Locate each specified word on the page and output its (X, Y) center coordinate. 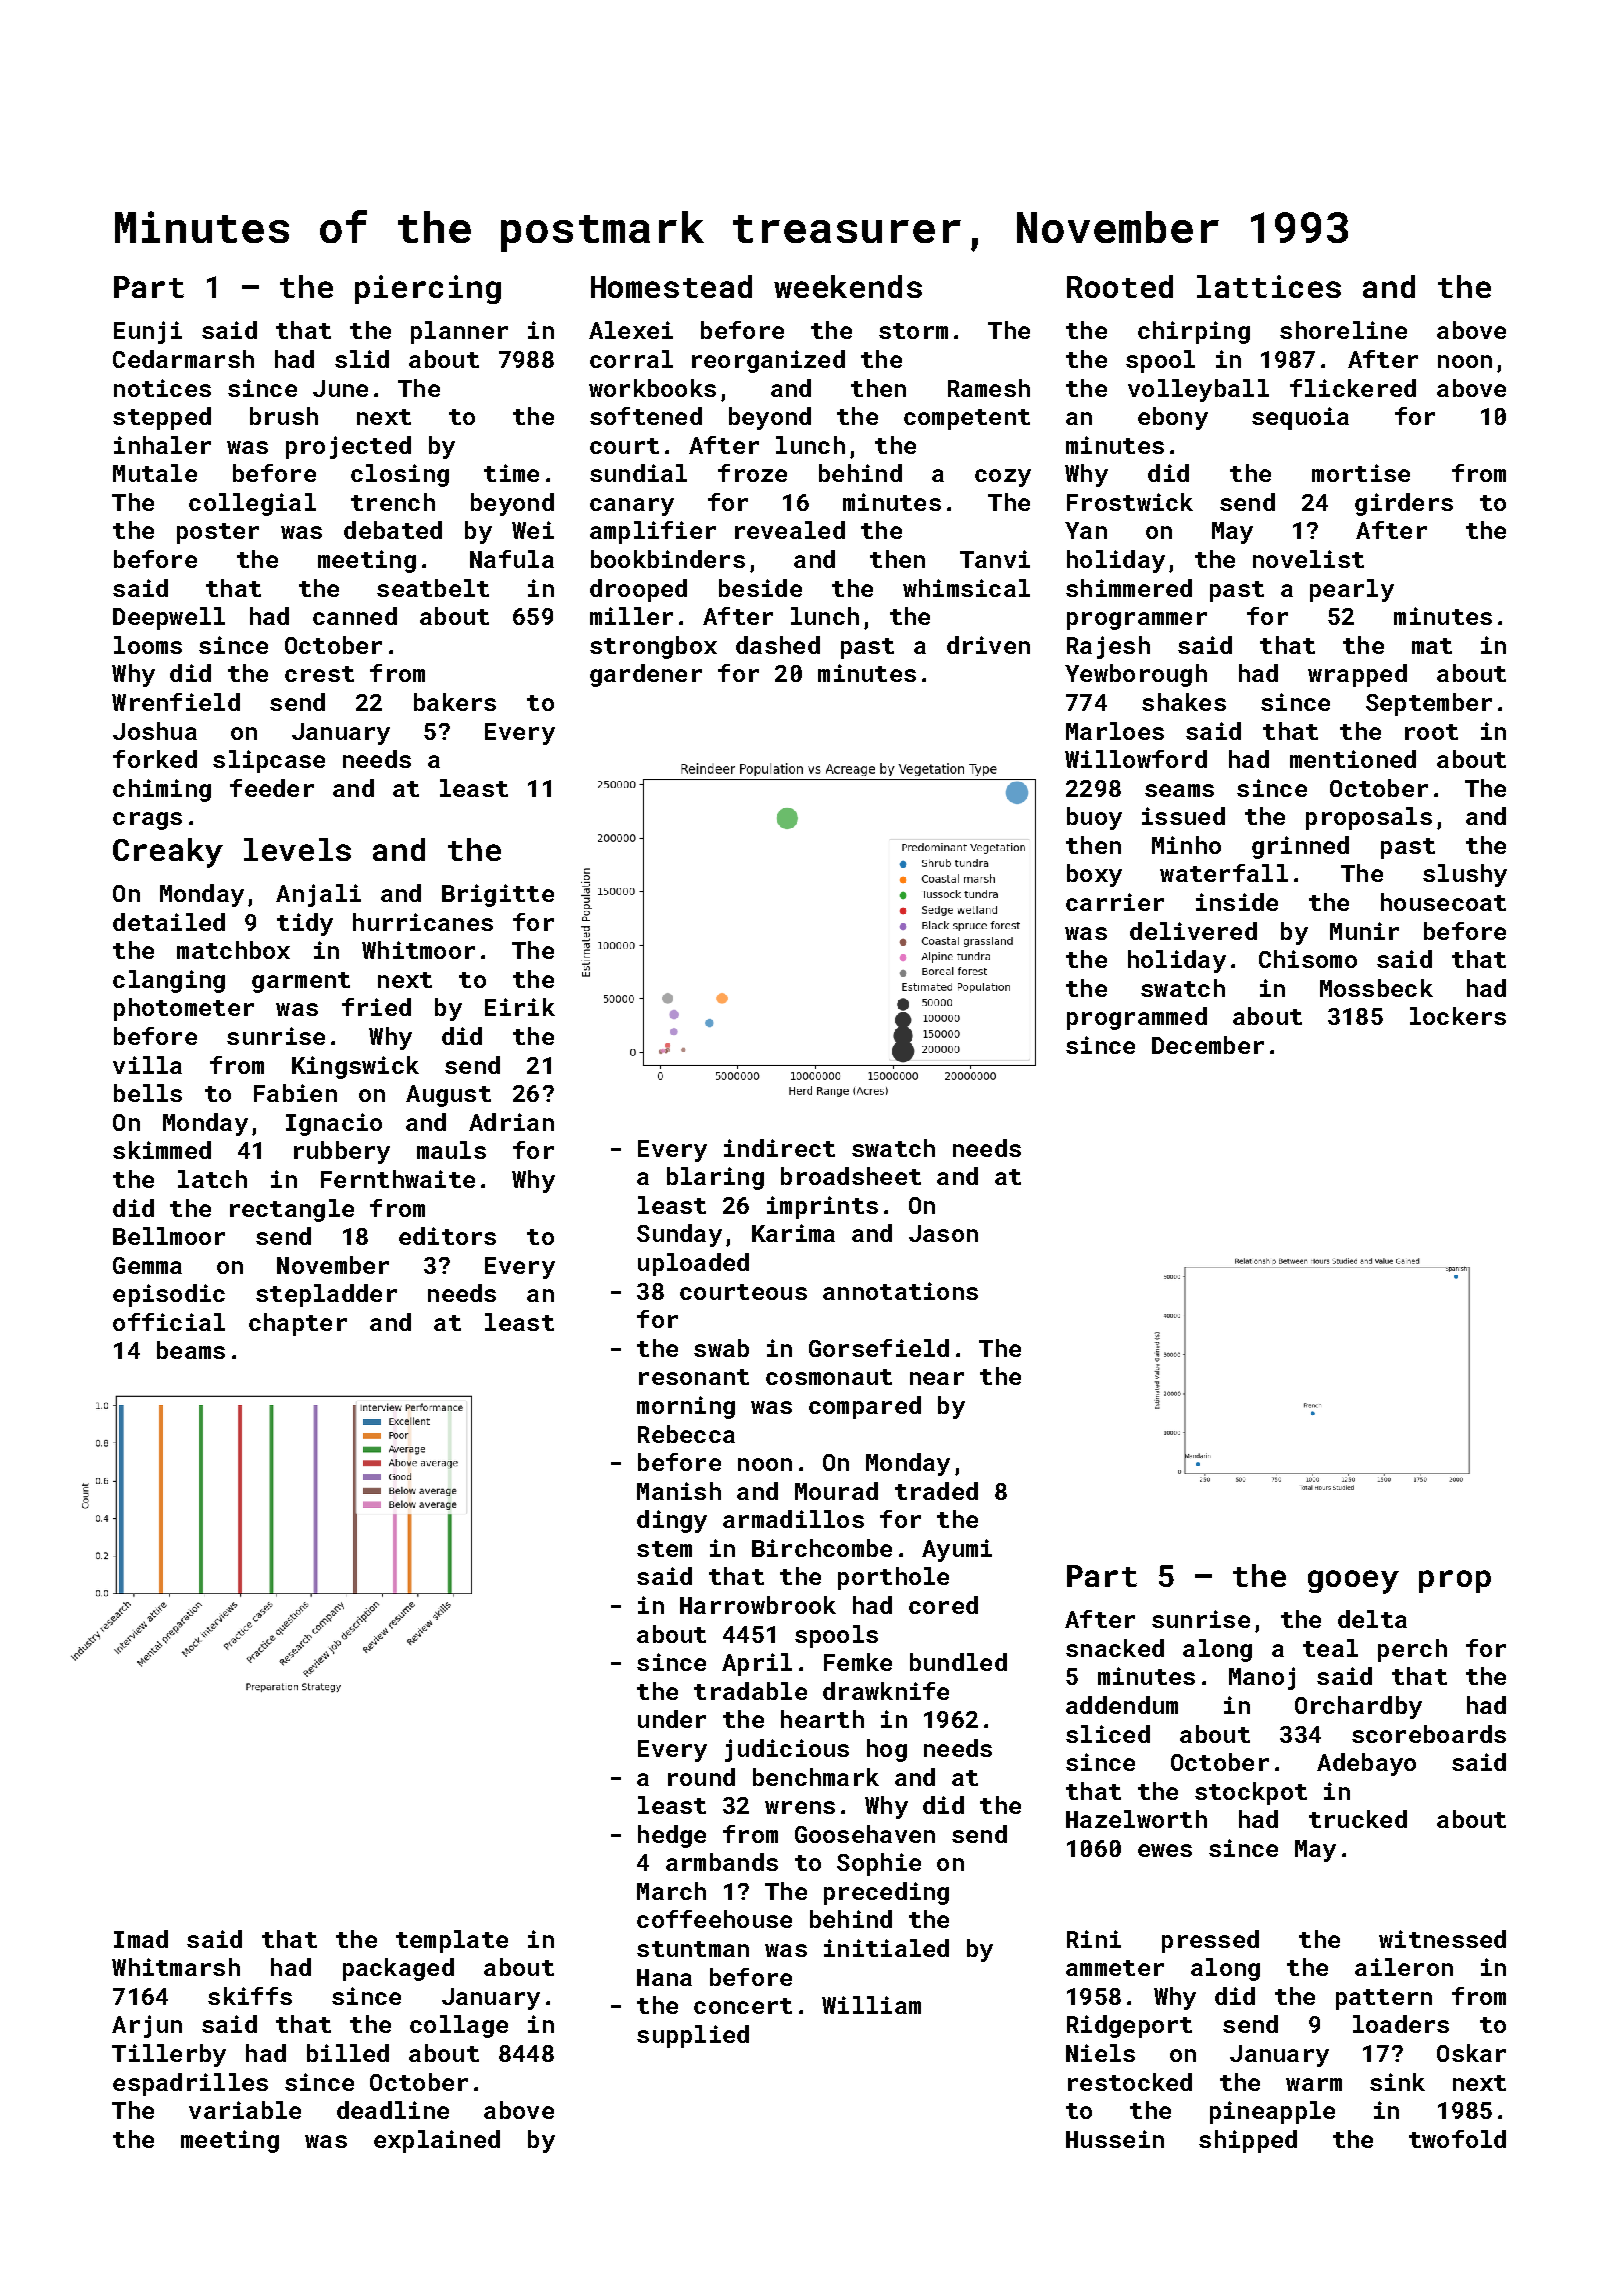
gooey (1353, 1582)
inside (1237, 902)
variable (245, 2110)
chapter (298, 1324)
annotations (900, 1291)
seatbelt (433, 588)
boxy (1094, 875)
